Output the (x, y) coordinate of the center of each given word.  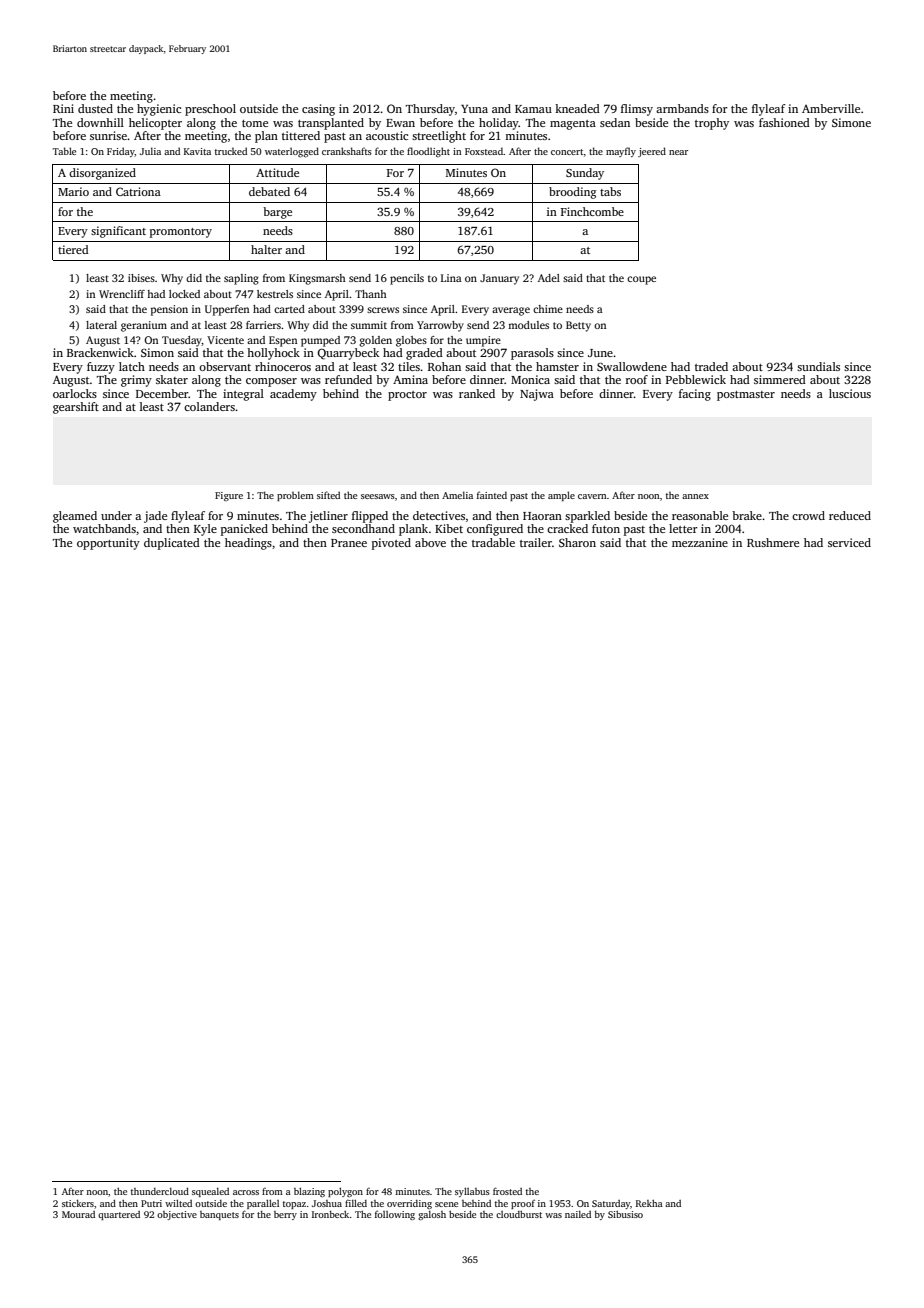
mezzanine (700, 542)
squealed (210, 1192)
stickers (78, 1203)
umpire (483, 341)
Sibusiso (625, 1214)
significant (118, 232)
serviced (849, 542)
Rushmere (773, 542)
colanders (209, 406)
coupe (641, 280)
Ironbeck (331, 1214)
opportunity (108, 544)
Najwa (537, 395)
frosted (507, 1191)
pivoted (391, 544)
